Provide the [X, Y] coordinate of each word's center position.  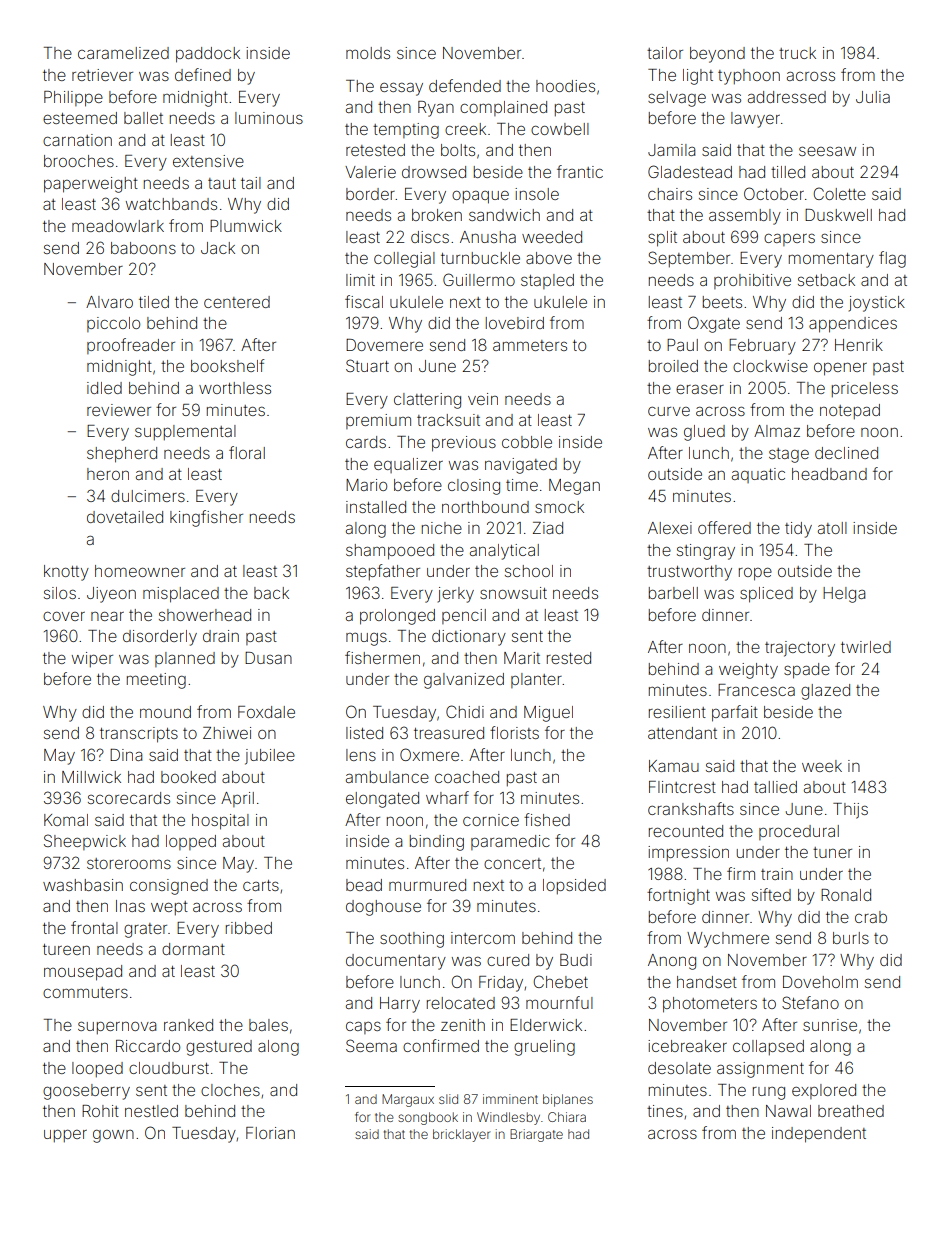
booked [188, 777]
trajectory [800, 649]
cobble [527, 442]
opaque [480, 197]
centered [237, 302]
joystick [877, 304]
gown [113, 1136]
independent [819, 1135]
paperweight [91, 185]
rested [569, 658]
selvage [677, 99]
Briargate [536, 1135]
